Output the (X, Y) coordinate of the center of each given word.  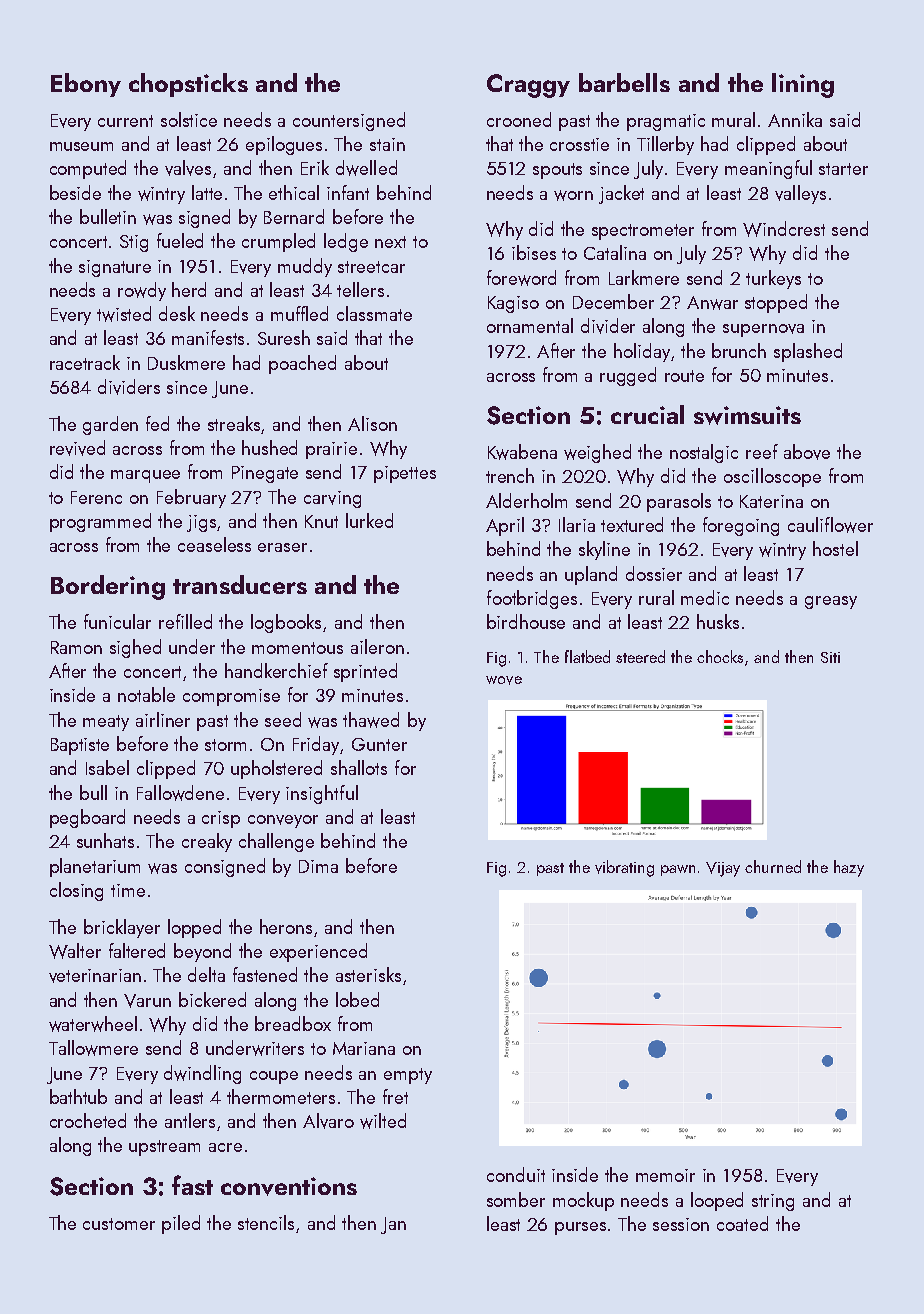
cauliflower (830, 525)
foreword (521, 278)
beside (75, 192)
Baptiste (80, 746)
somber (516, 1199)
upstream (164, 1148)
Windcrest (784, 229)
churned (773, 866)
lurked (369, 520)
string (773, 1202)
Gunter (379, 744)
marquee (145, 476)
